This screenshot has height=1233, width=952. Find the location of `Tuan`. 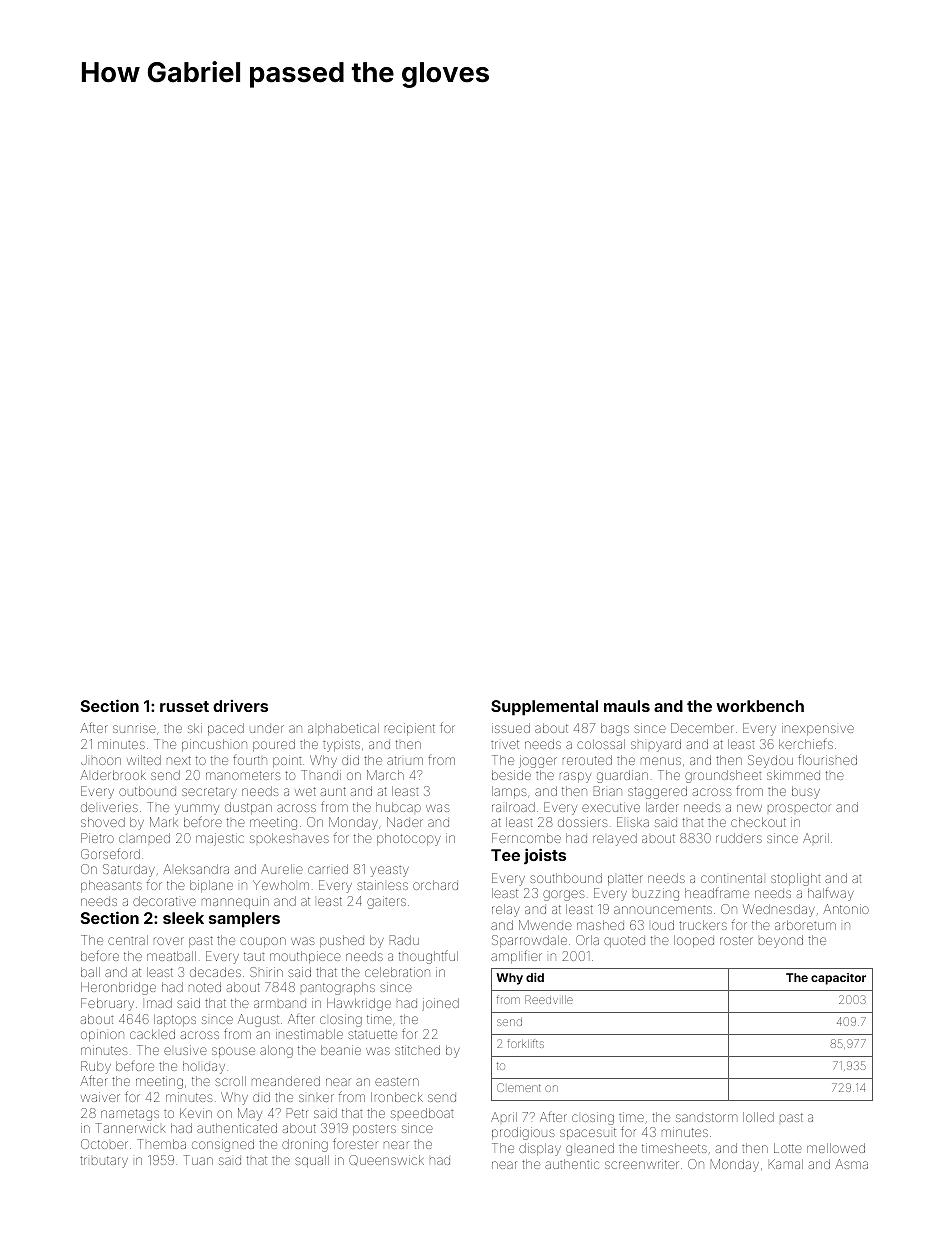

Tuan is located at coordinates (198, 1160).
